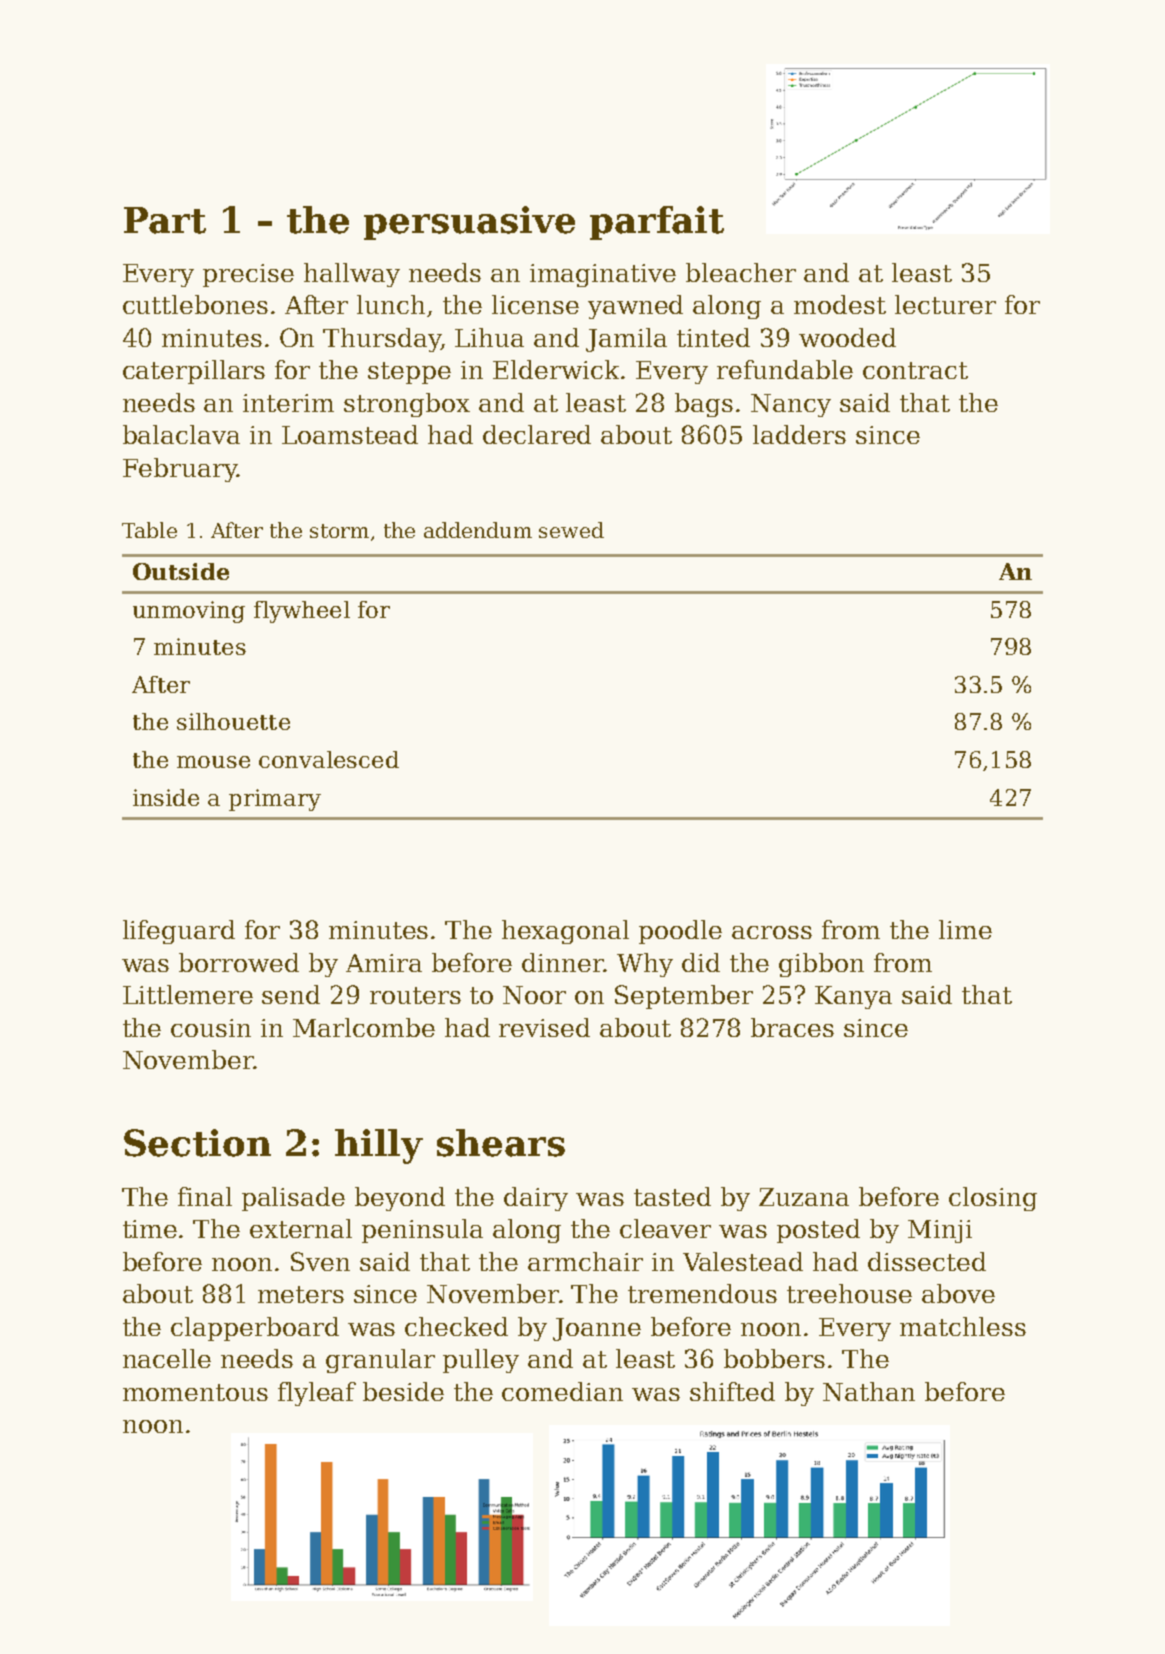 Image resolution: width=1165 pixels, height=1654 pixels. What do you see at coordinates (384, 963) in the screenshot?
I see `Amira` at bounding box center [384, 963].
